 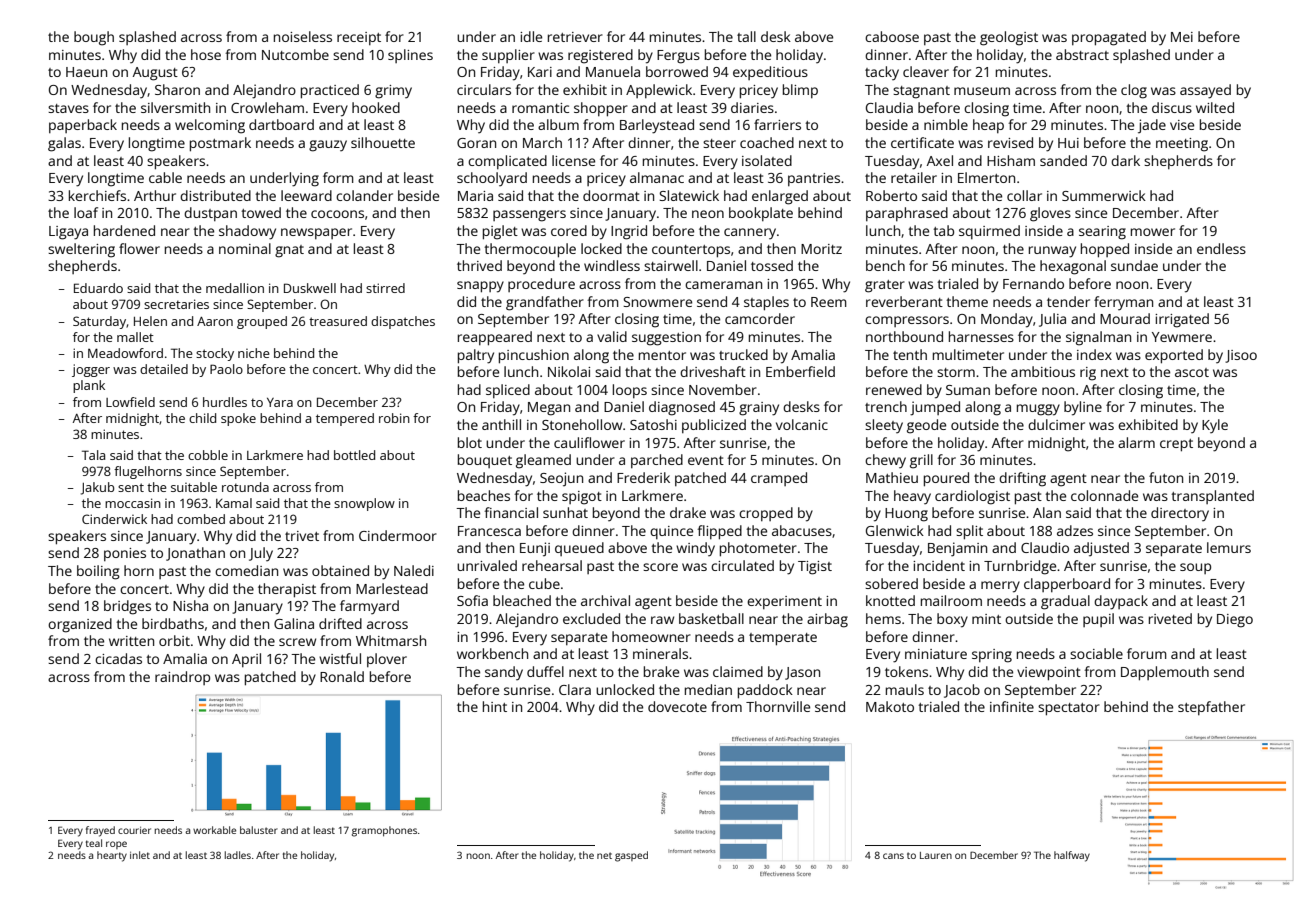 I want to click on courier, so click(x=134, y=830).
